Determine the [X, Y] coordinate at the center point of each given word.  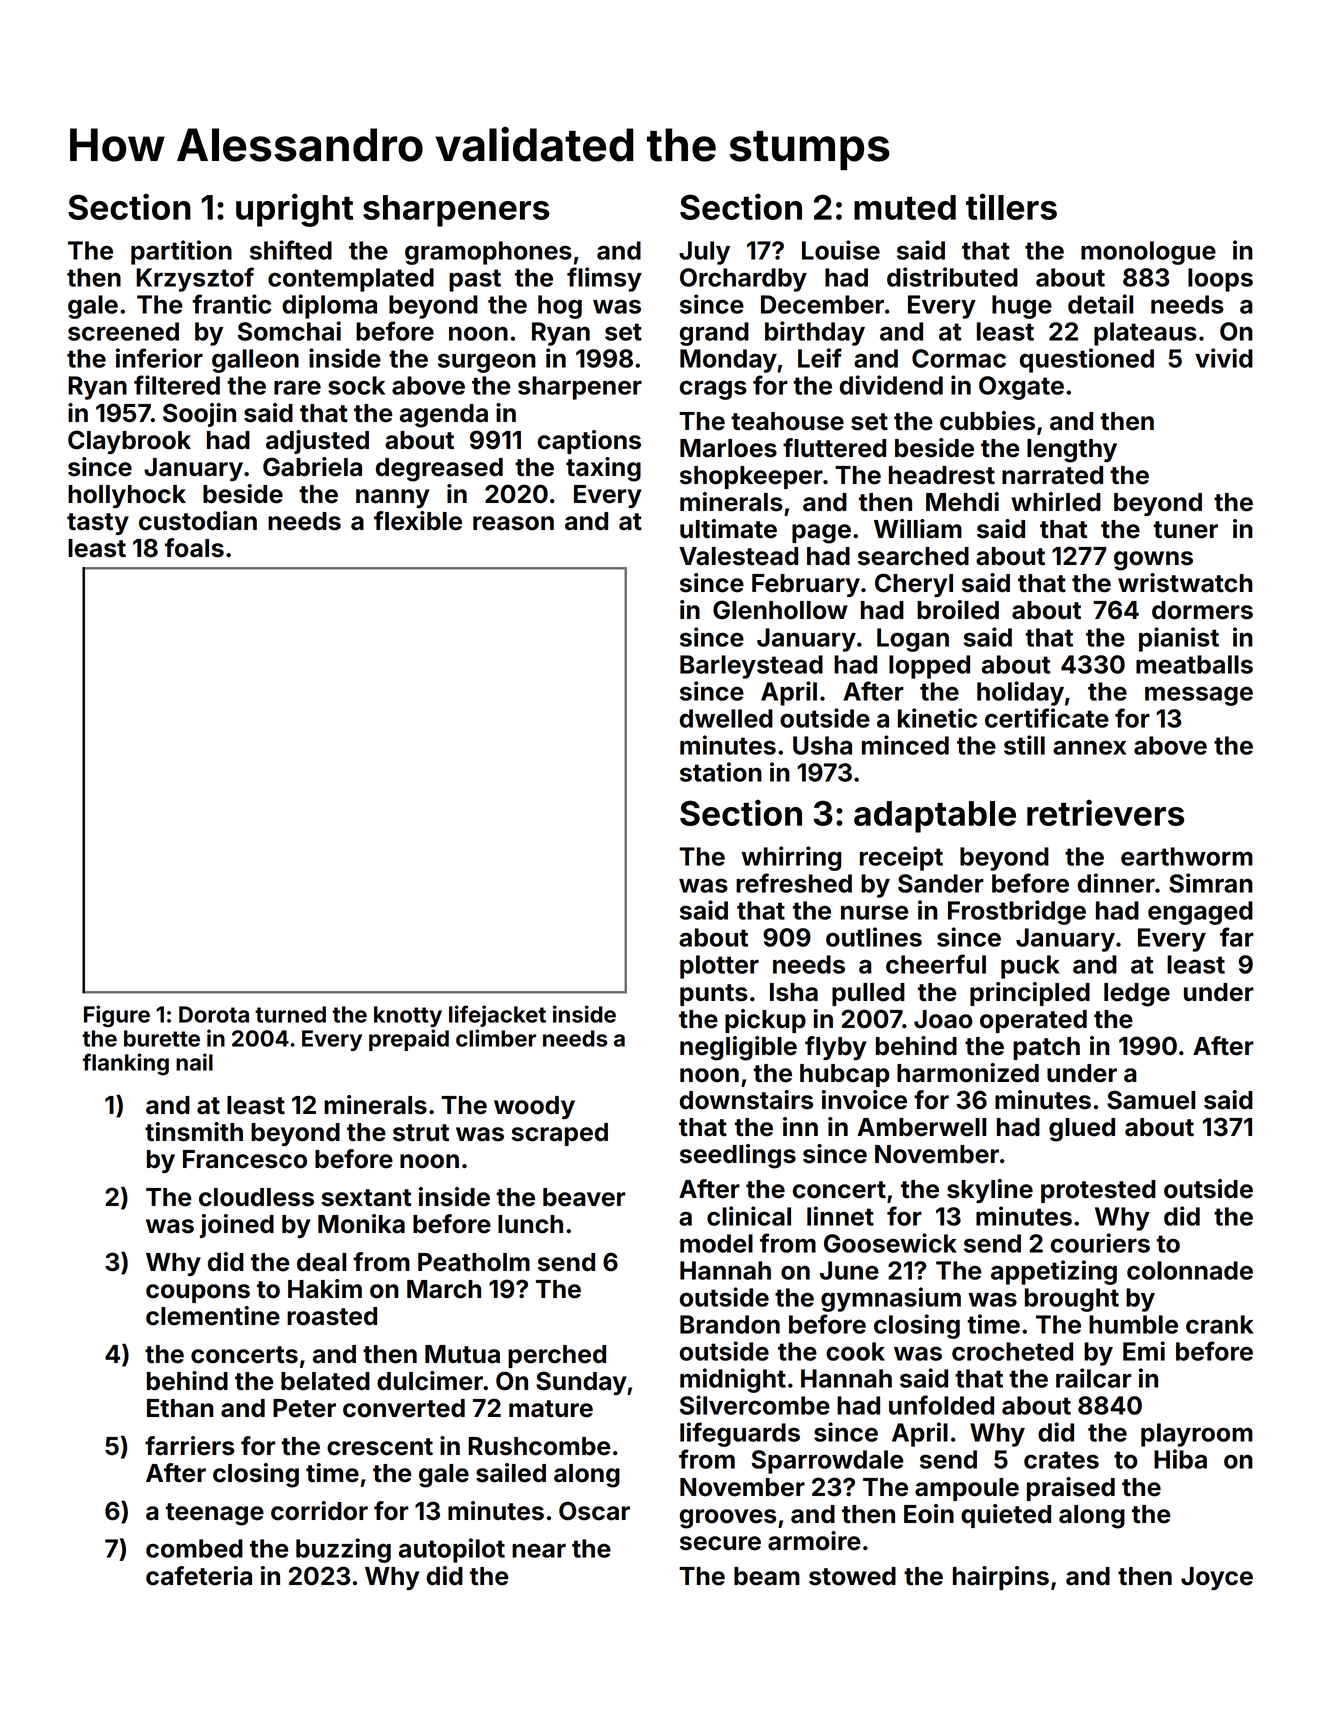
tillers [1011, 206]
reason [513, 523]
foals [194, 548]
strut [421, 1133]
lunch [530, 1224]
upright [295, 210]
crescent [380, 1447]
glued [1082, 1130]
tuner [1185, 530]
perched [557, 1356]
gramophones [488, 253]
